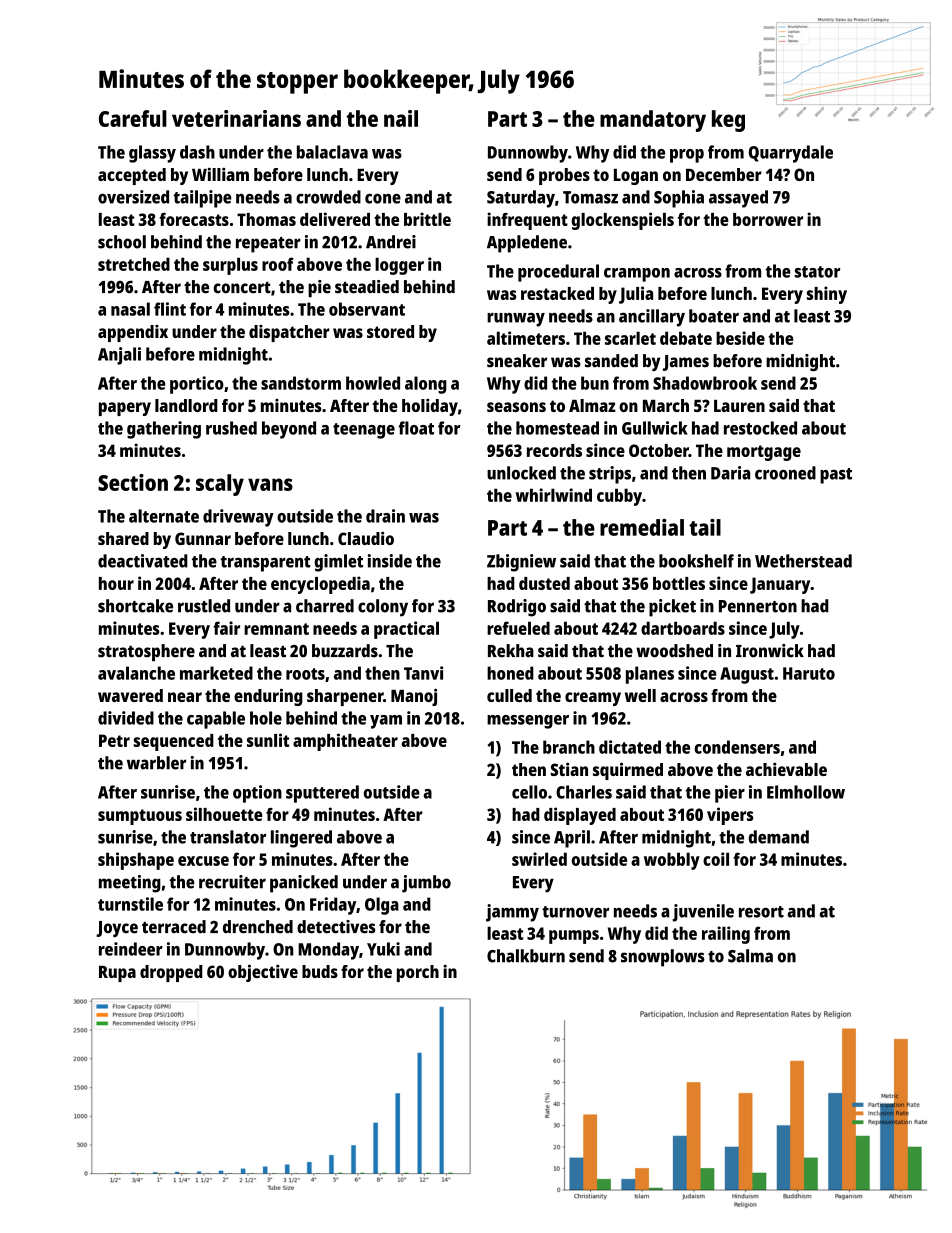 The width and height of the document is (952, 1233). I want to click on probes, so click(564, 176).
